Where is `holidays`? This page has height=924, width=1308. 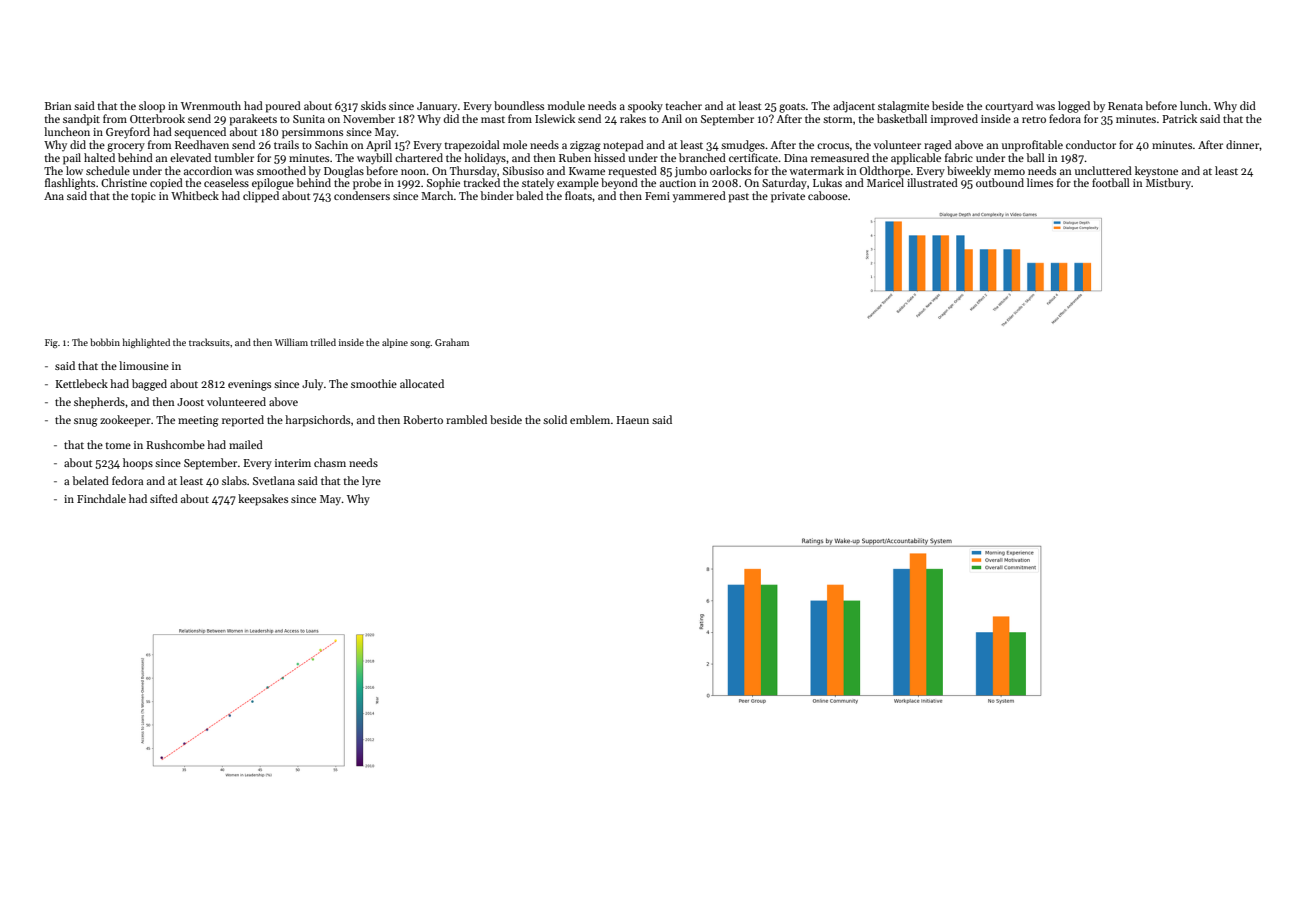 holidays is located at coordinates (485, 158).
